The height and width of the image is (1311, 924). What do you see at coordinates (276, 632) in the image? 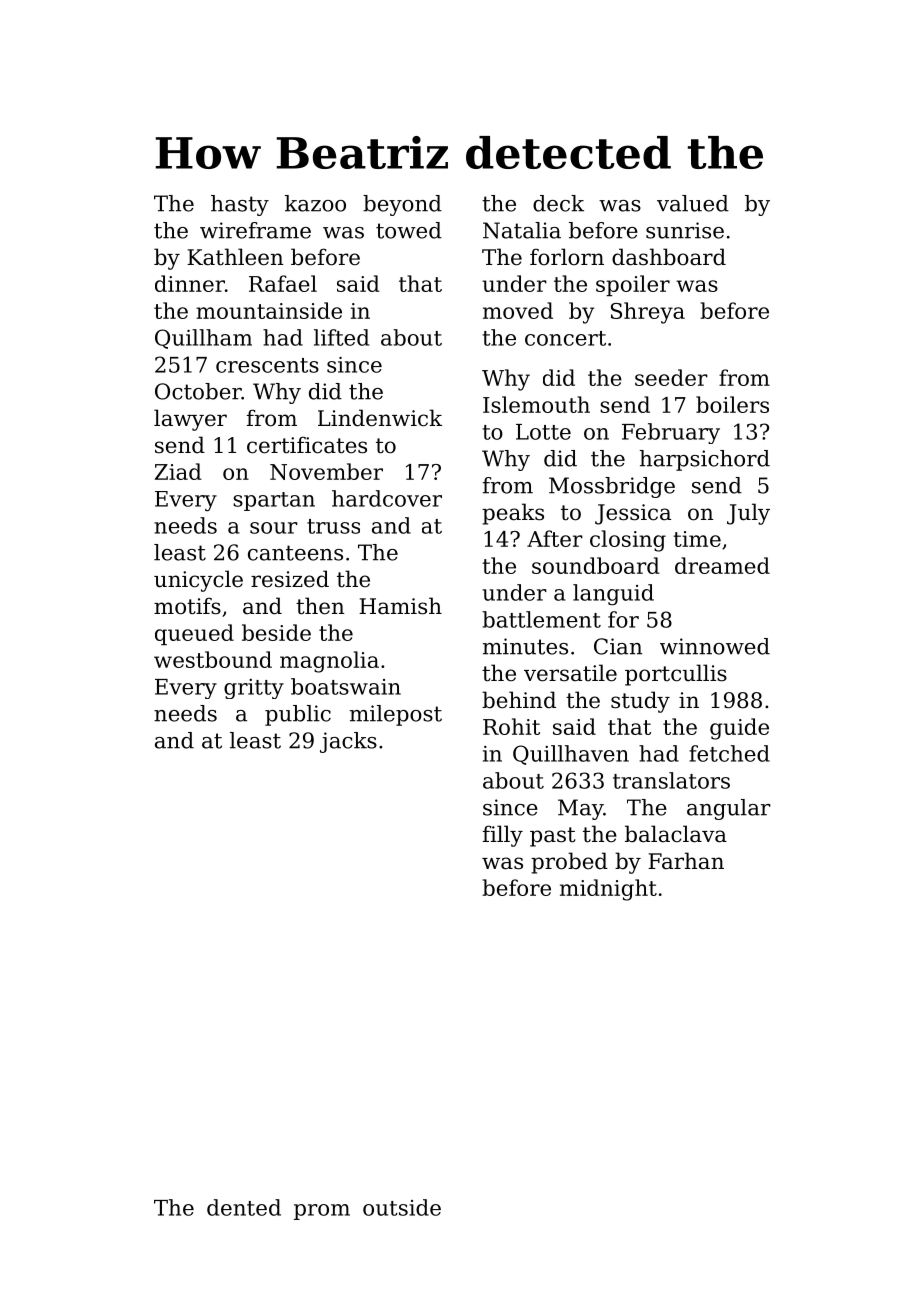
I see `beside` at bounding box center [276, 632].
